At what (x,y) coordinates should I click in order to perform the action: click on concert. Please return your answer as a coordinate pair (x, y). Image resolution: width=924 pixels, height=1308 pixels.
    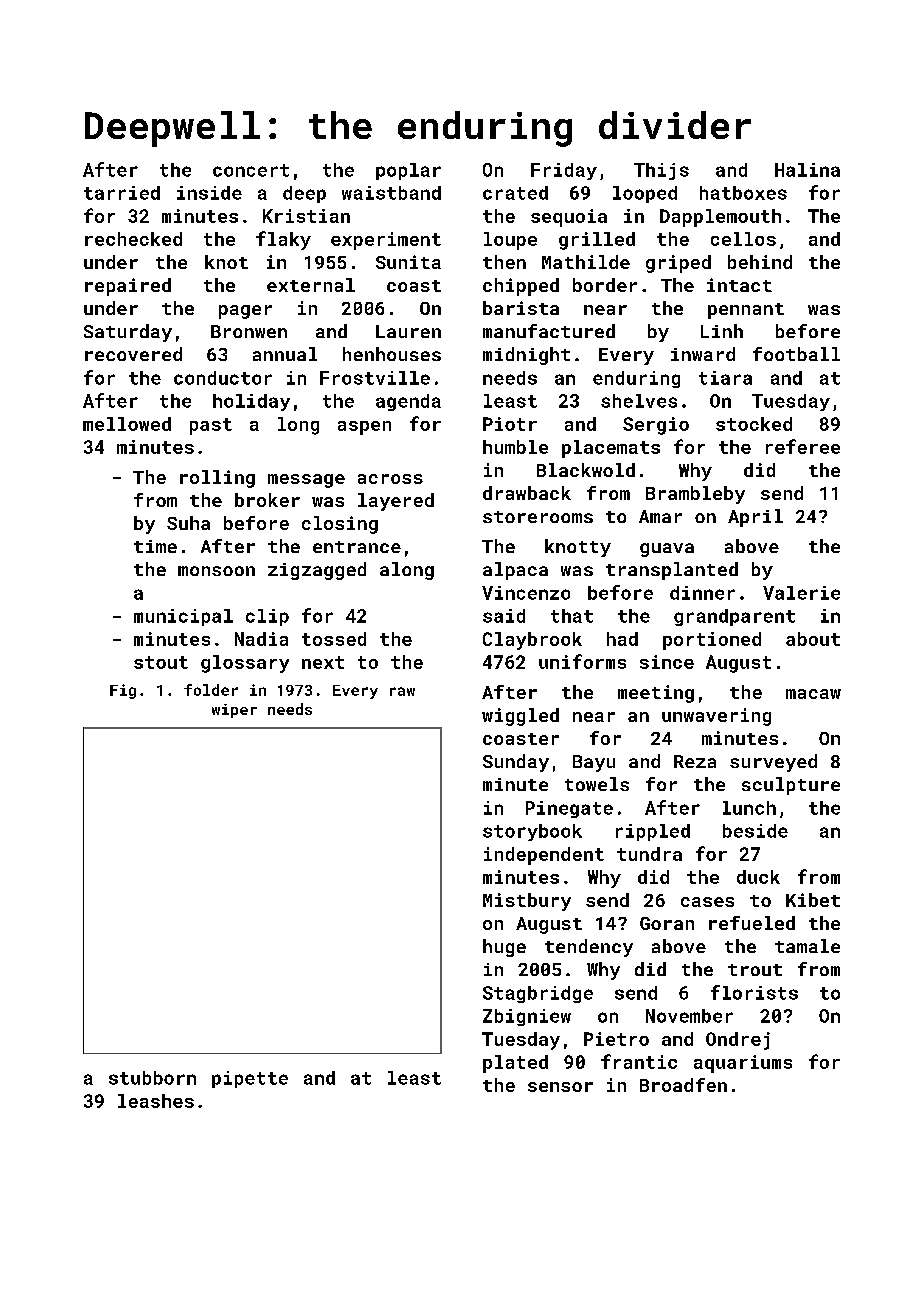
    Looking at the image, I should click on (251, 170).
